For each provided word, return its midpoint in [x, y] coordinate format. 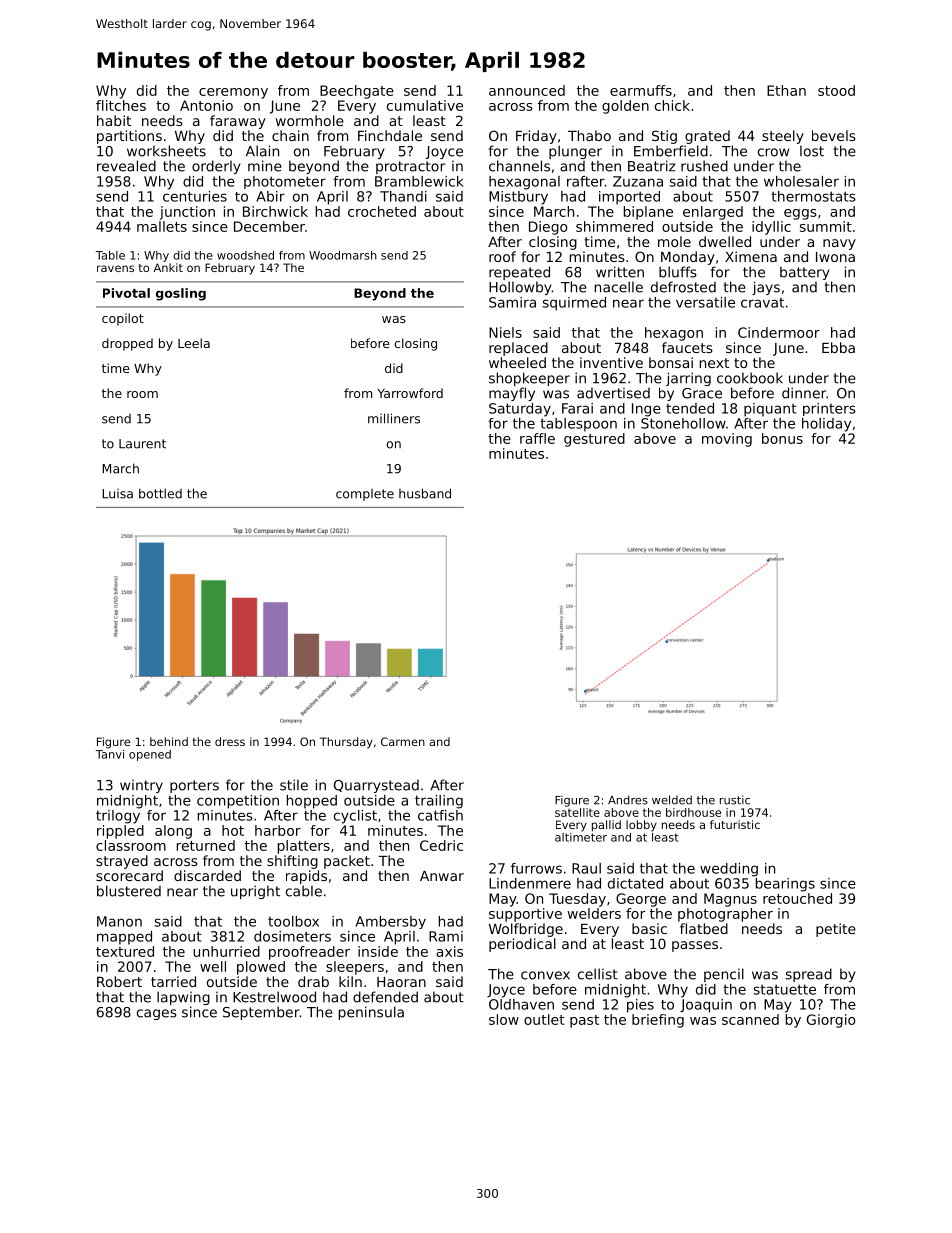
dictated [635, 883]
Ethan [786, 90]
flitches [121, 105]
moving [727, 440]
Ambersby [390, 922]
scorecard [129, 875]
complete [365, 495]
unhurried [226, 951]
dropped [127, 344]
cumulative [425, 105]
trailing [439, 802]
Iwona [835, 257]
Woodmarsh [343, 255]
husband [425, 493]
